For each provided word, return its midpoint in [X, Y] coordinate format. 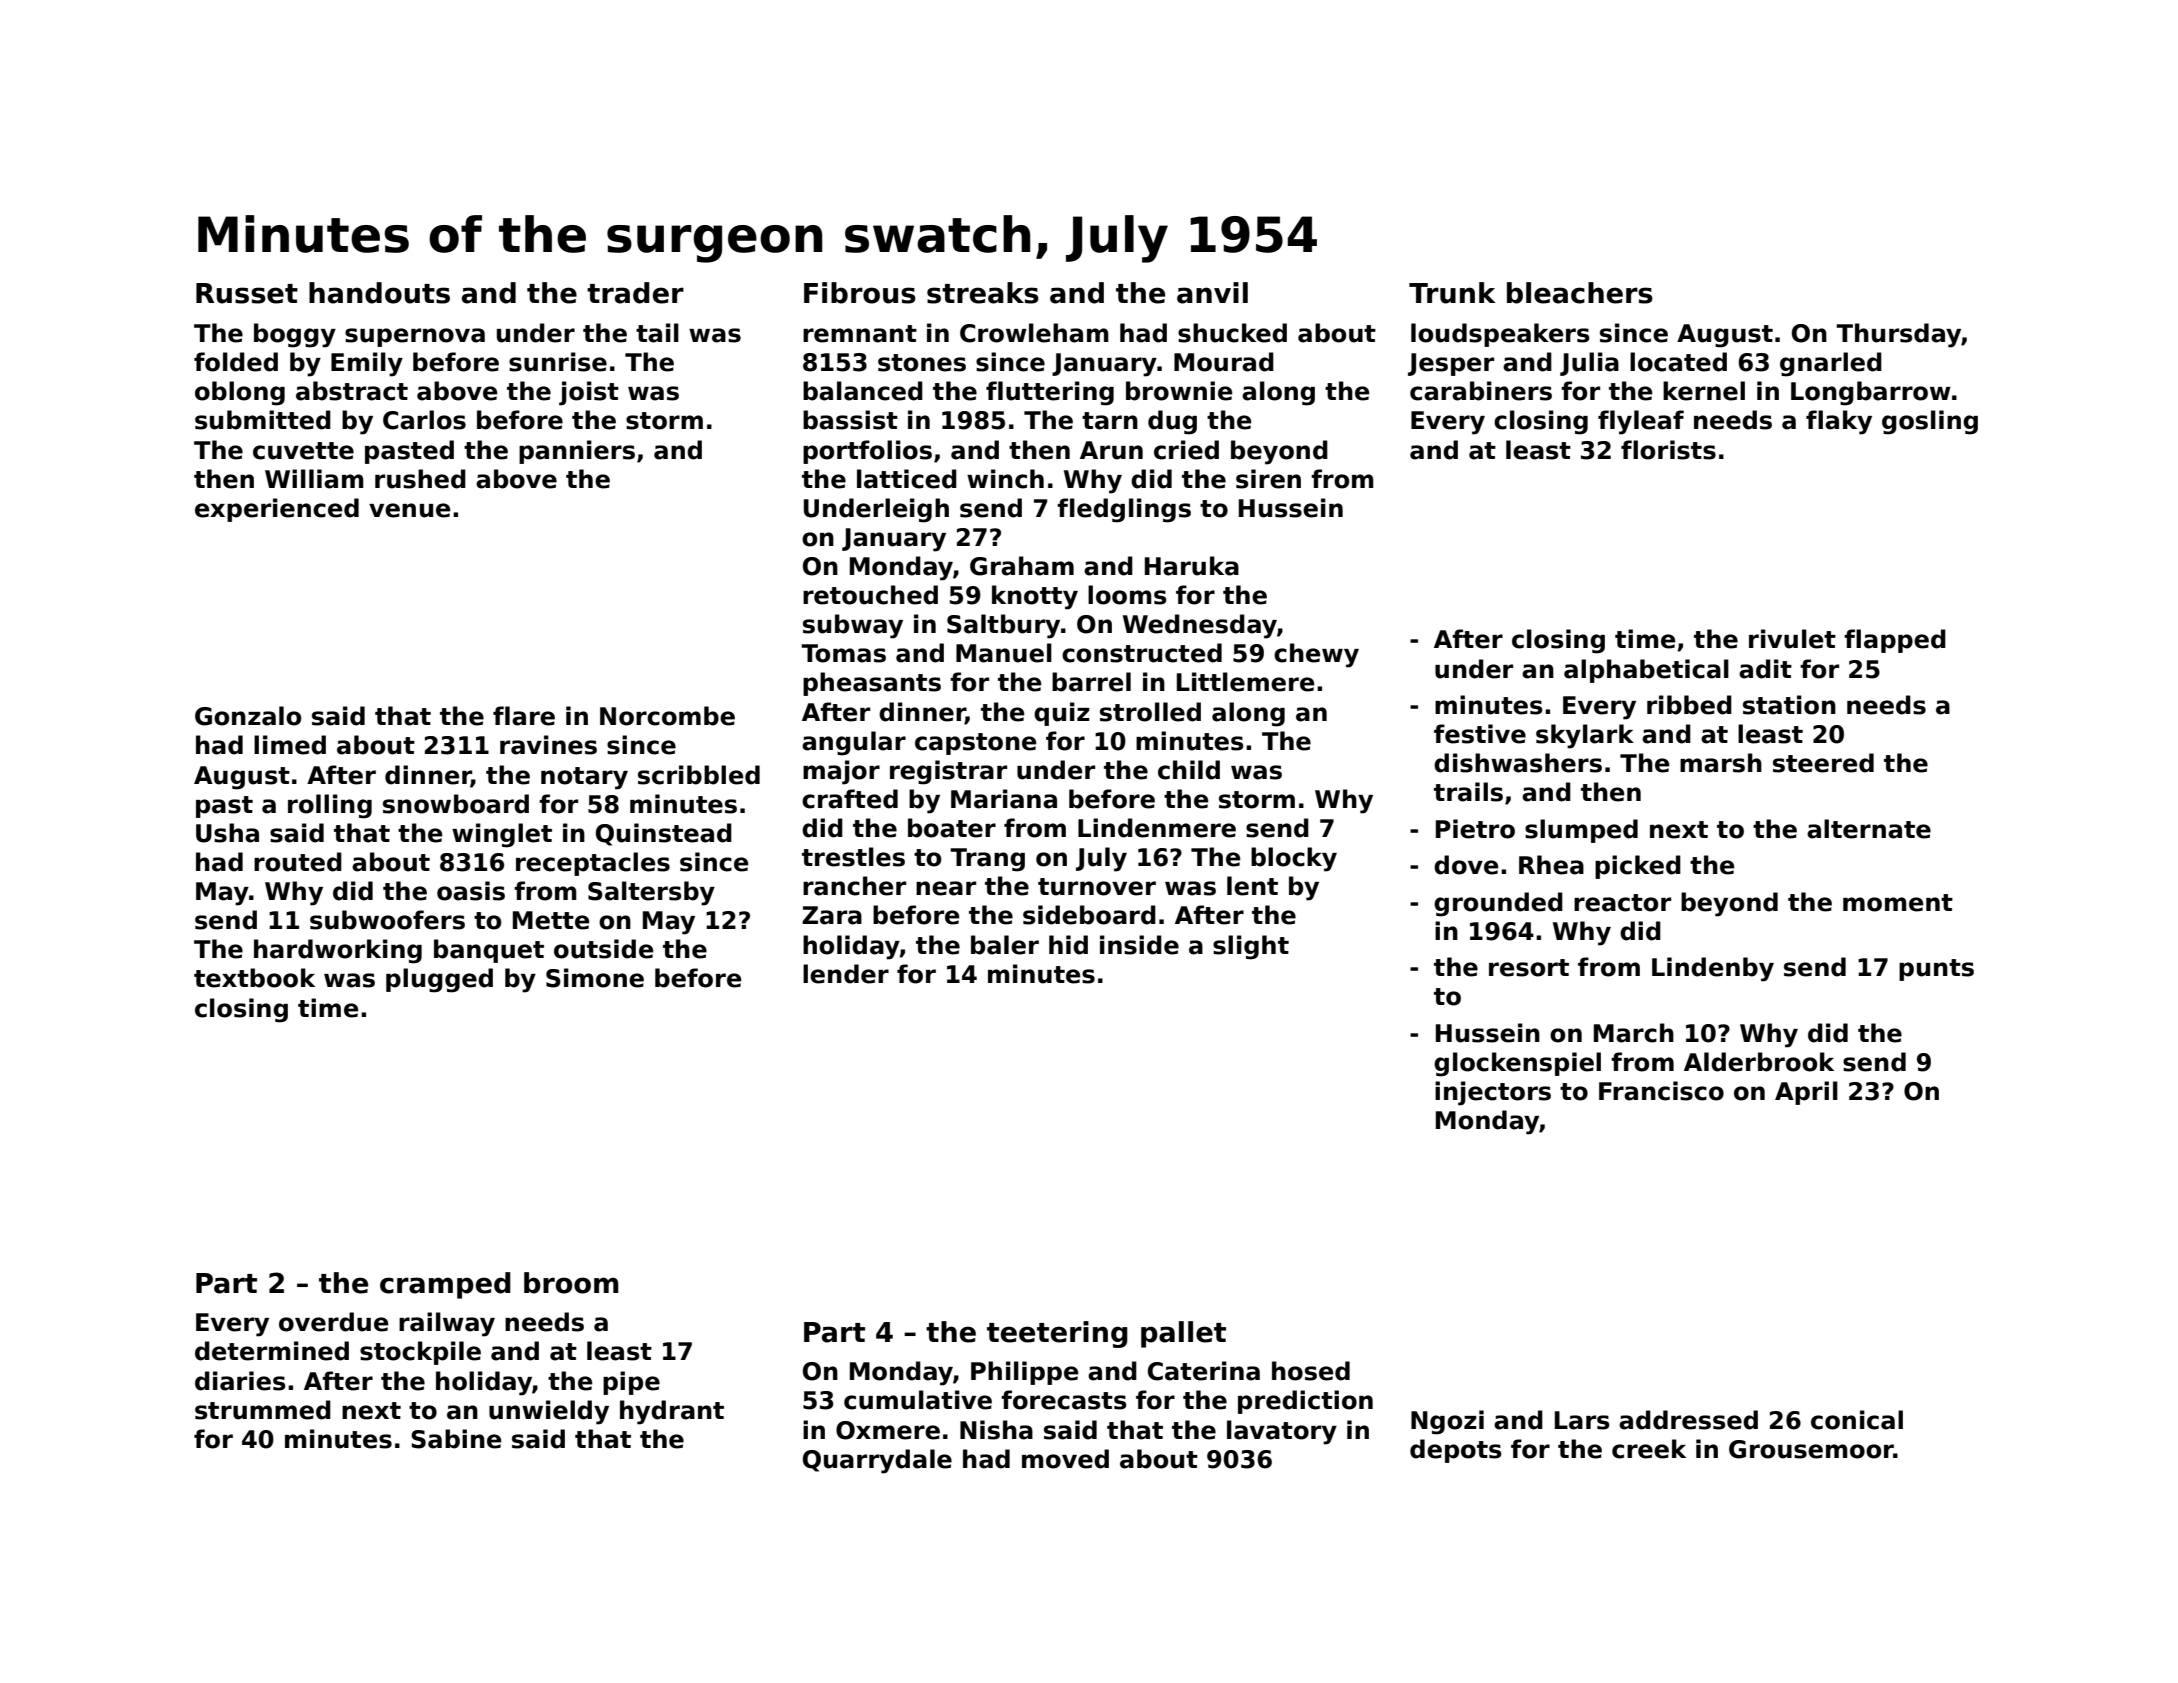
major [841, 772]
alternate [1869, 829]
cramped [445, 1285]
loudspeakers [1500, 335]
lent [1252, 886]
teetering [1057, 1334]
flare [524, 716]
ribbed [1689, 705]
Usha [227, 833]
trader [635, 293]
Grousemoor [1811, 1449]
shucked [1232, 333]
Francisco [1661, 1091]
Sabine [456, 1439]
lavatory [1282, 1432]
